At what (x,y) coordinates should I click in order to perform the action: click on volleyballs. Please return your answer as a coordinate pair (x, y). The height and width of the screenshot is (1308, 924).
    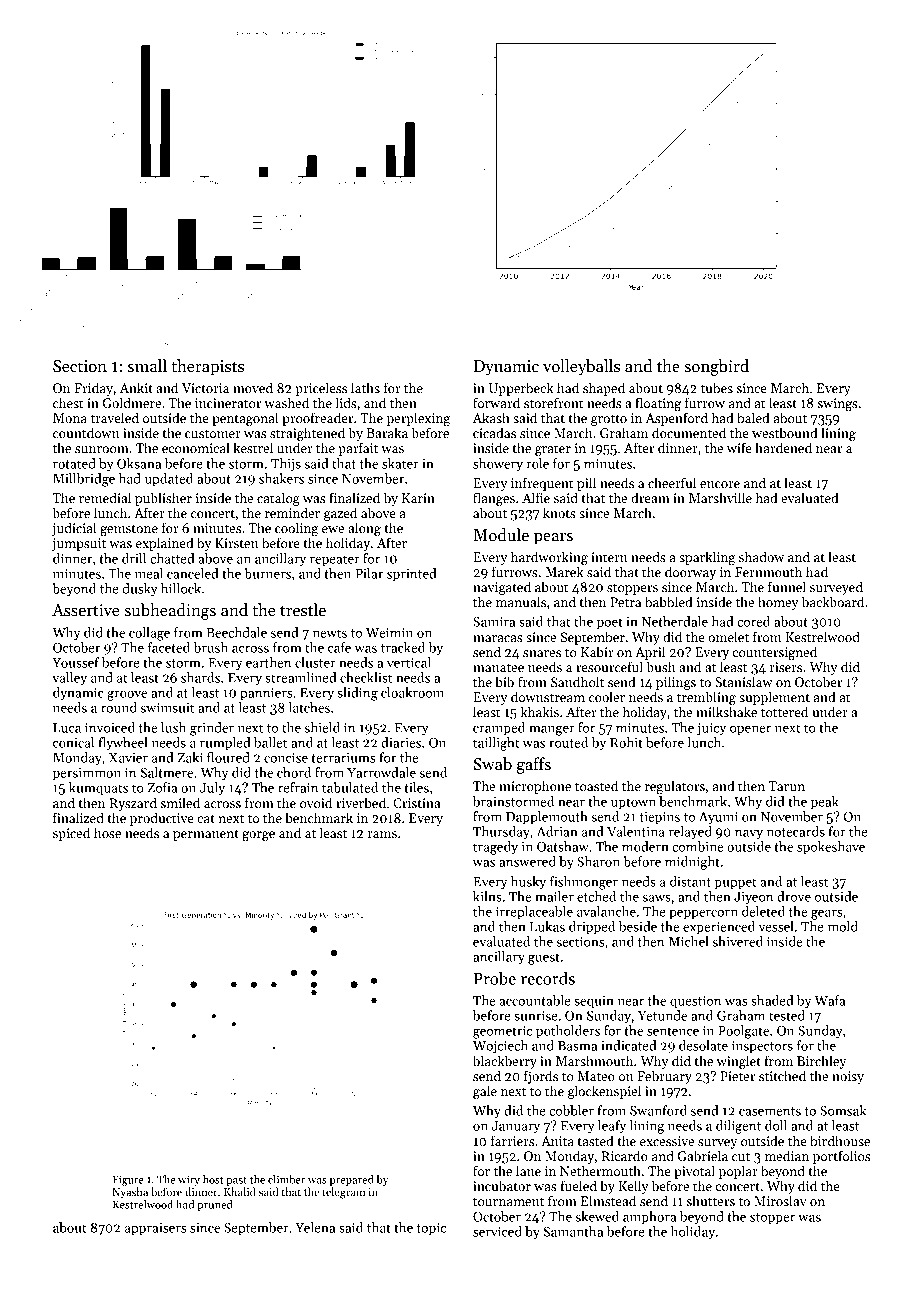
    Looking at the image, I should click on (581, 367).
